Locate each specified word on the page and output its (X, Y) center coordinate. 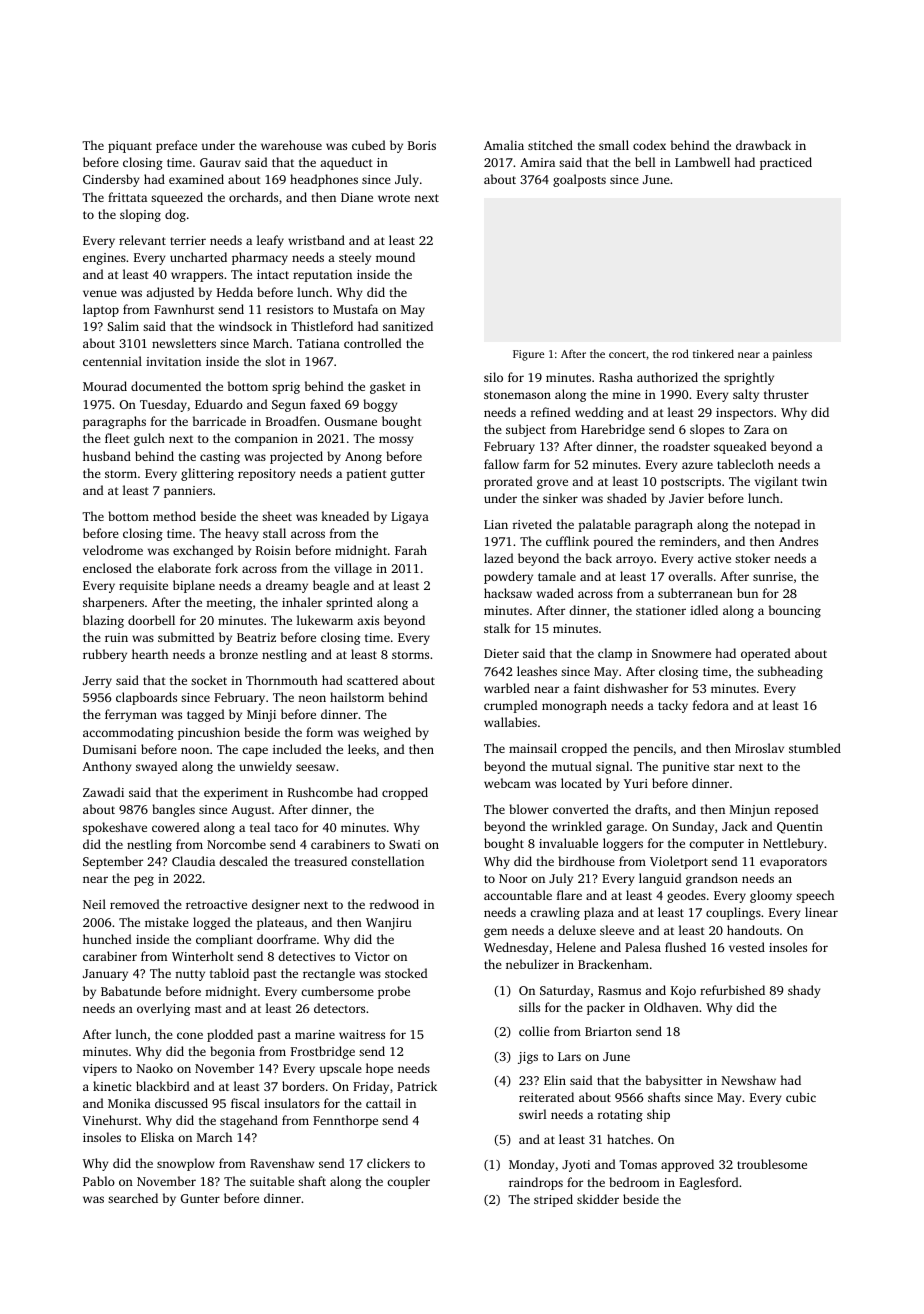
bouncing (795, 611)
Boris (422, 145)
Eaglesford (709, 1183)
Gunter (200, 1198)
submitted (186, 637)
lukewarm (325, 620)
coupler (408, 1182)
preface (176, 146)
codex (649, 145)
